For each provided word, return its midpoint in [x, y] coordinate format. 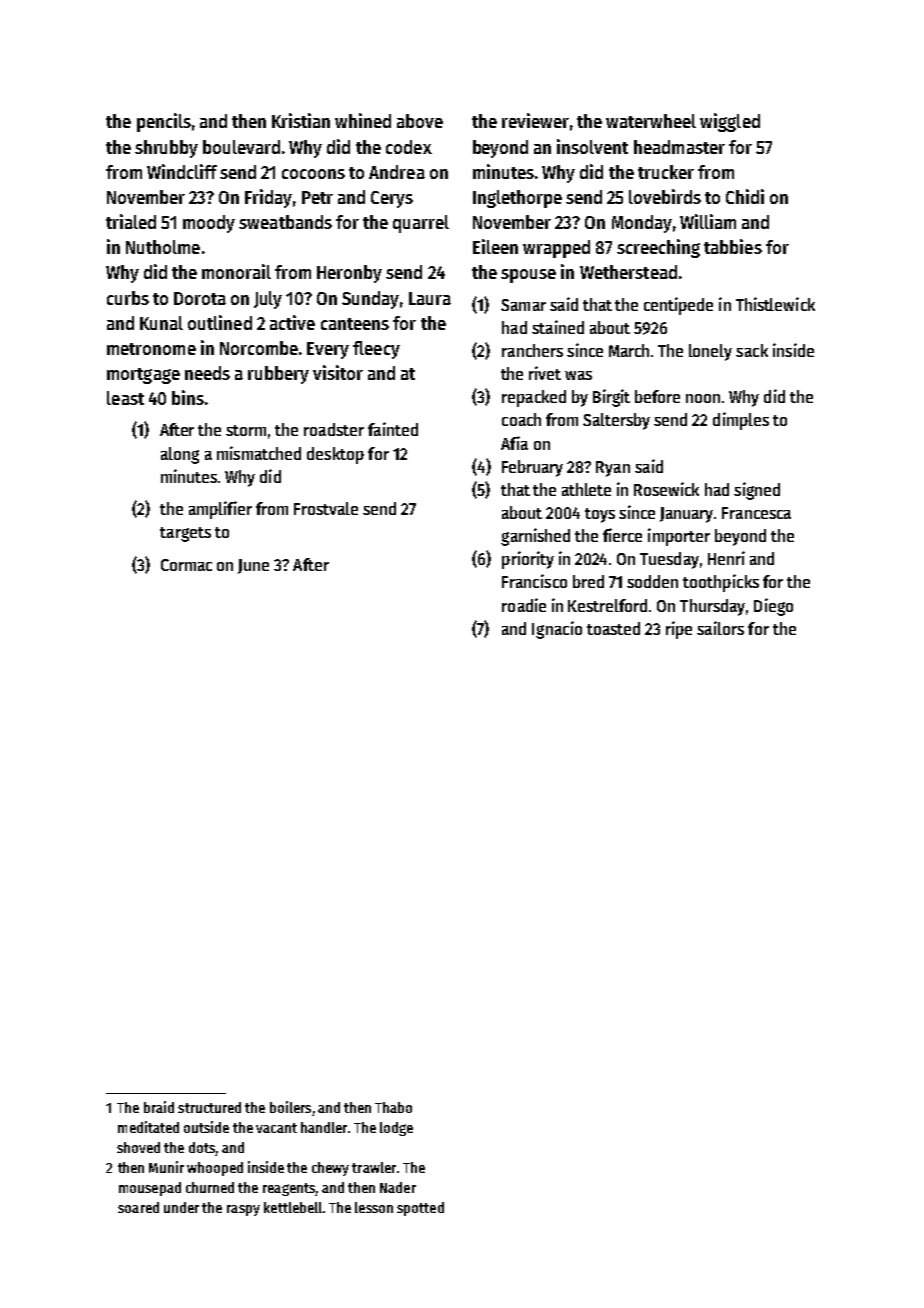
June [253, 566]
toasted [613, 628]
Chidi [745, 196]
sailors [720, 628]
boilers [290, 1107]
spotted [420, 1209]
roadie [524, 605]
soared [138, 1207]
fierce [622, 535]
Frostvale [326, 508]
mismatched [259, 453]
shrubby [166, 149]
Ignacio [557, 630]
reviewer [535, 120]
